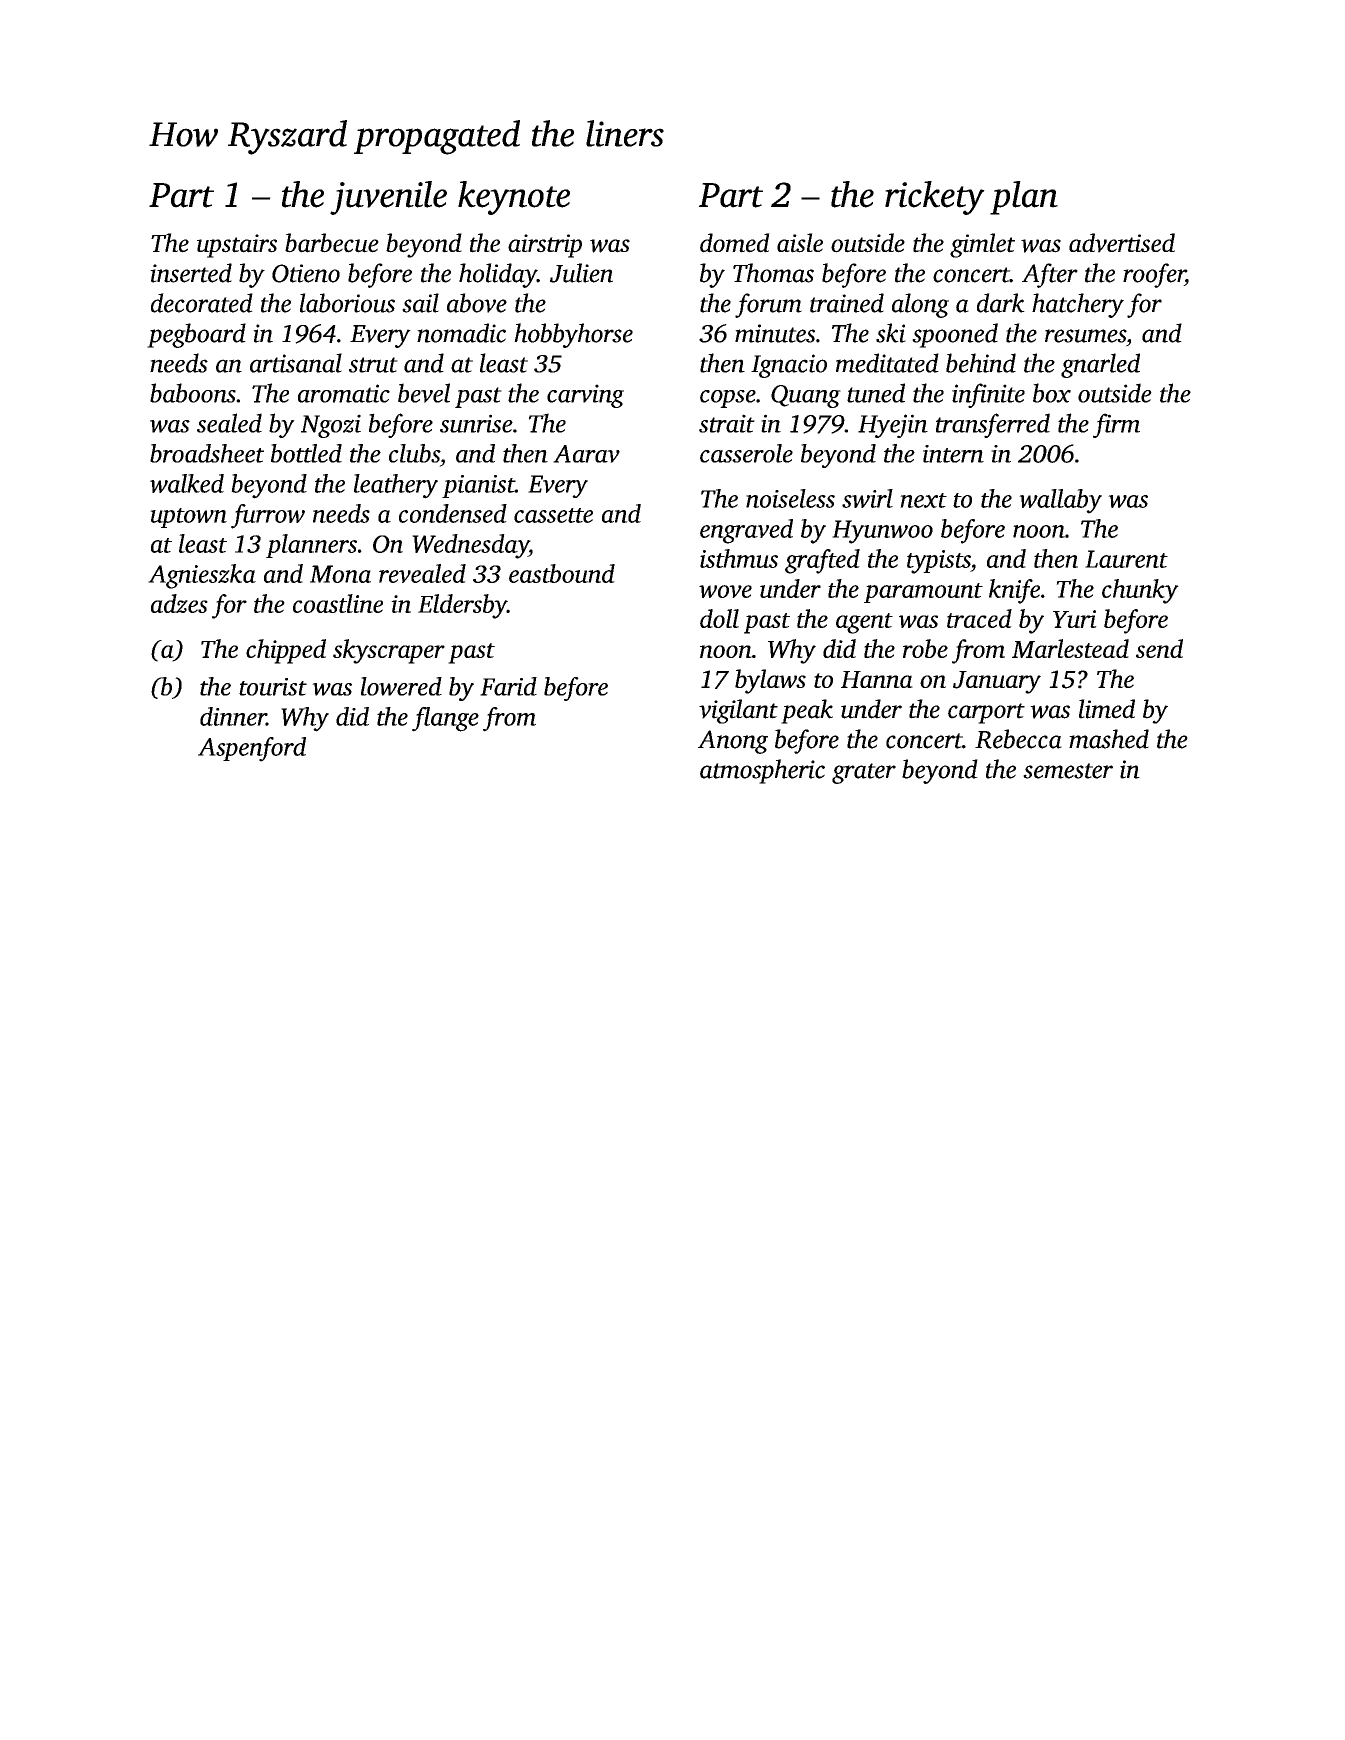 Image resolution: width=1345 pixels, height=1740 pixels. What do you see at coordinates (252, 749) in the document?
I see `Aspenford` at bounding box center [252, 749].
